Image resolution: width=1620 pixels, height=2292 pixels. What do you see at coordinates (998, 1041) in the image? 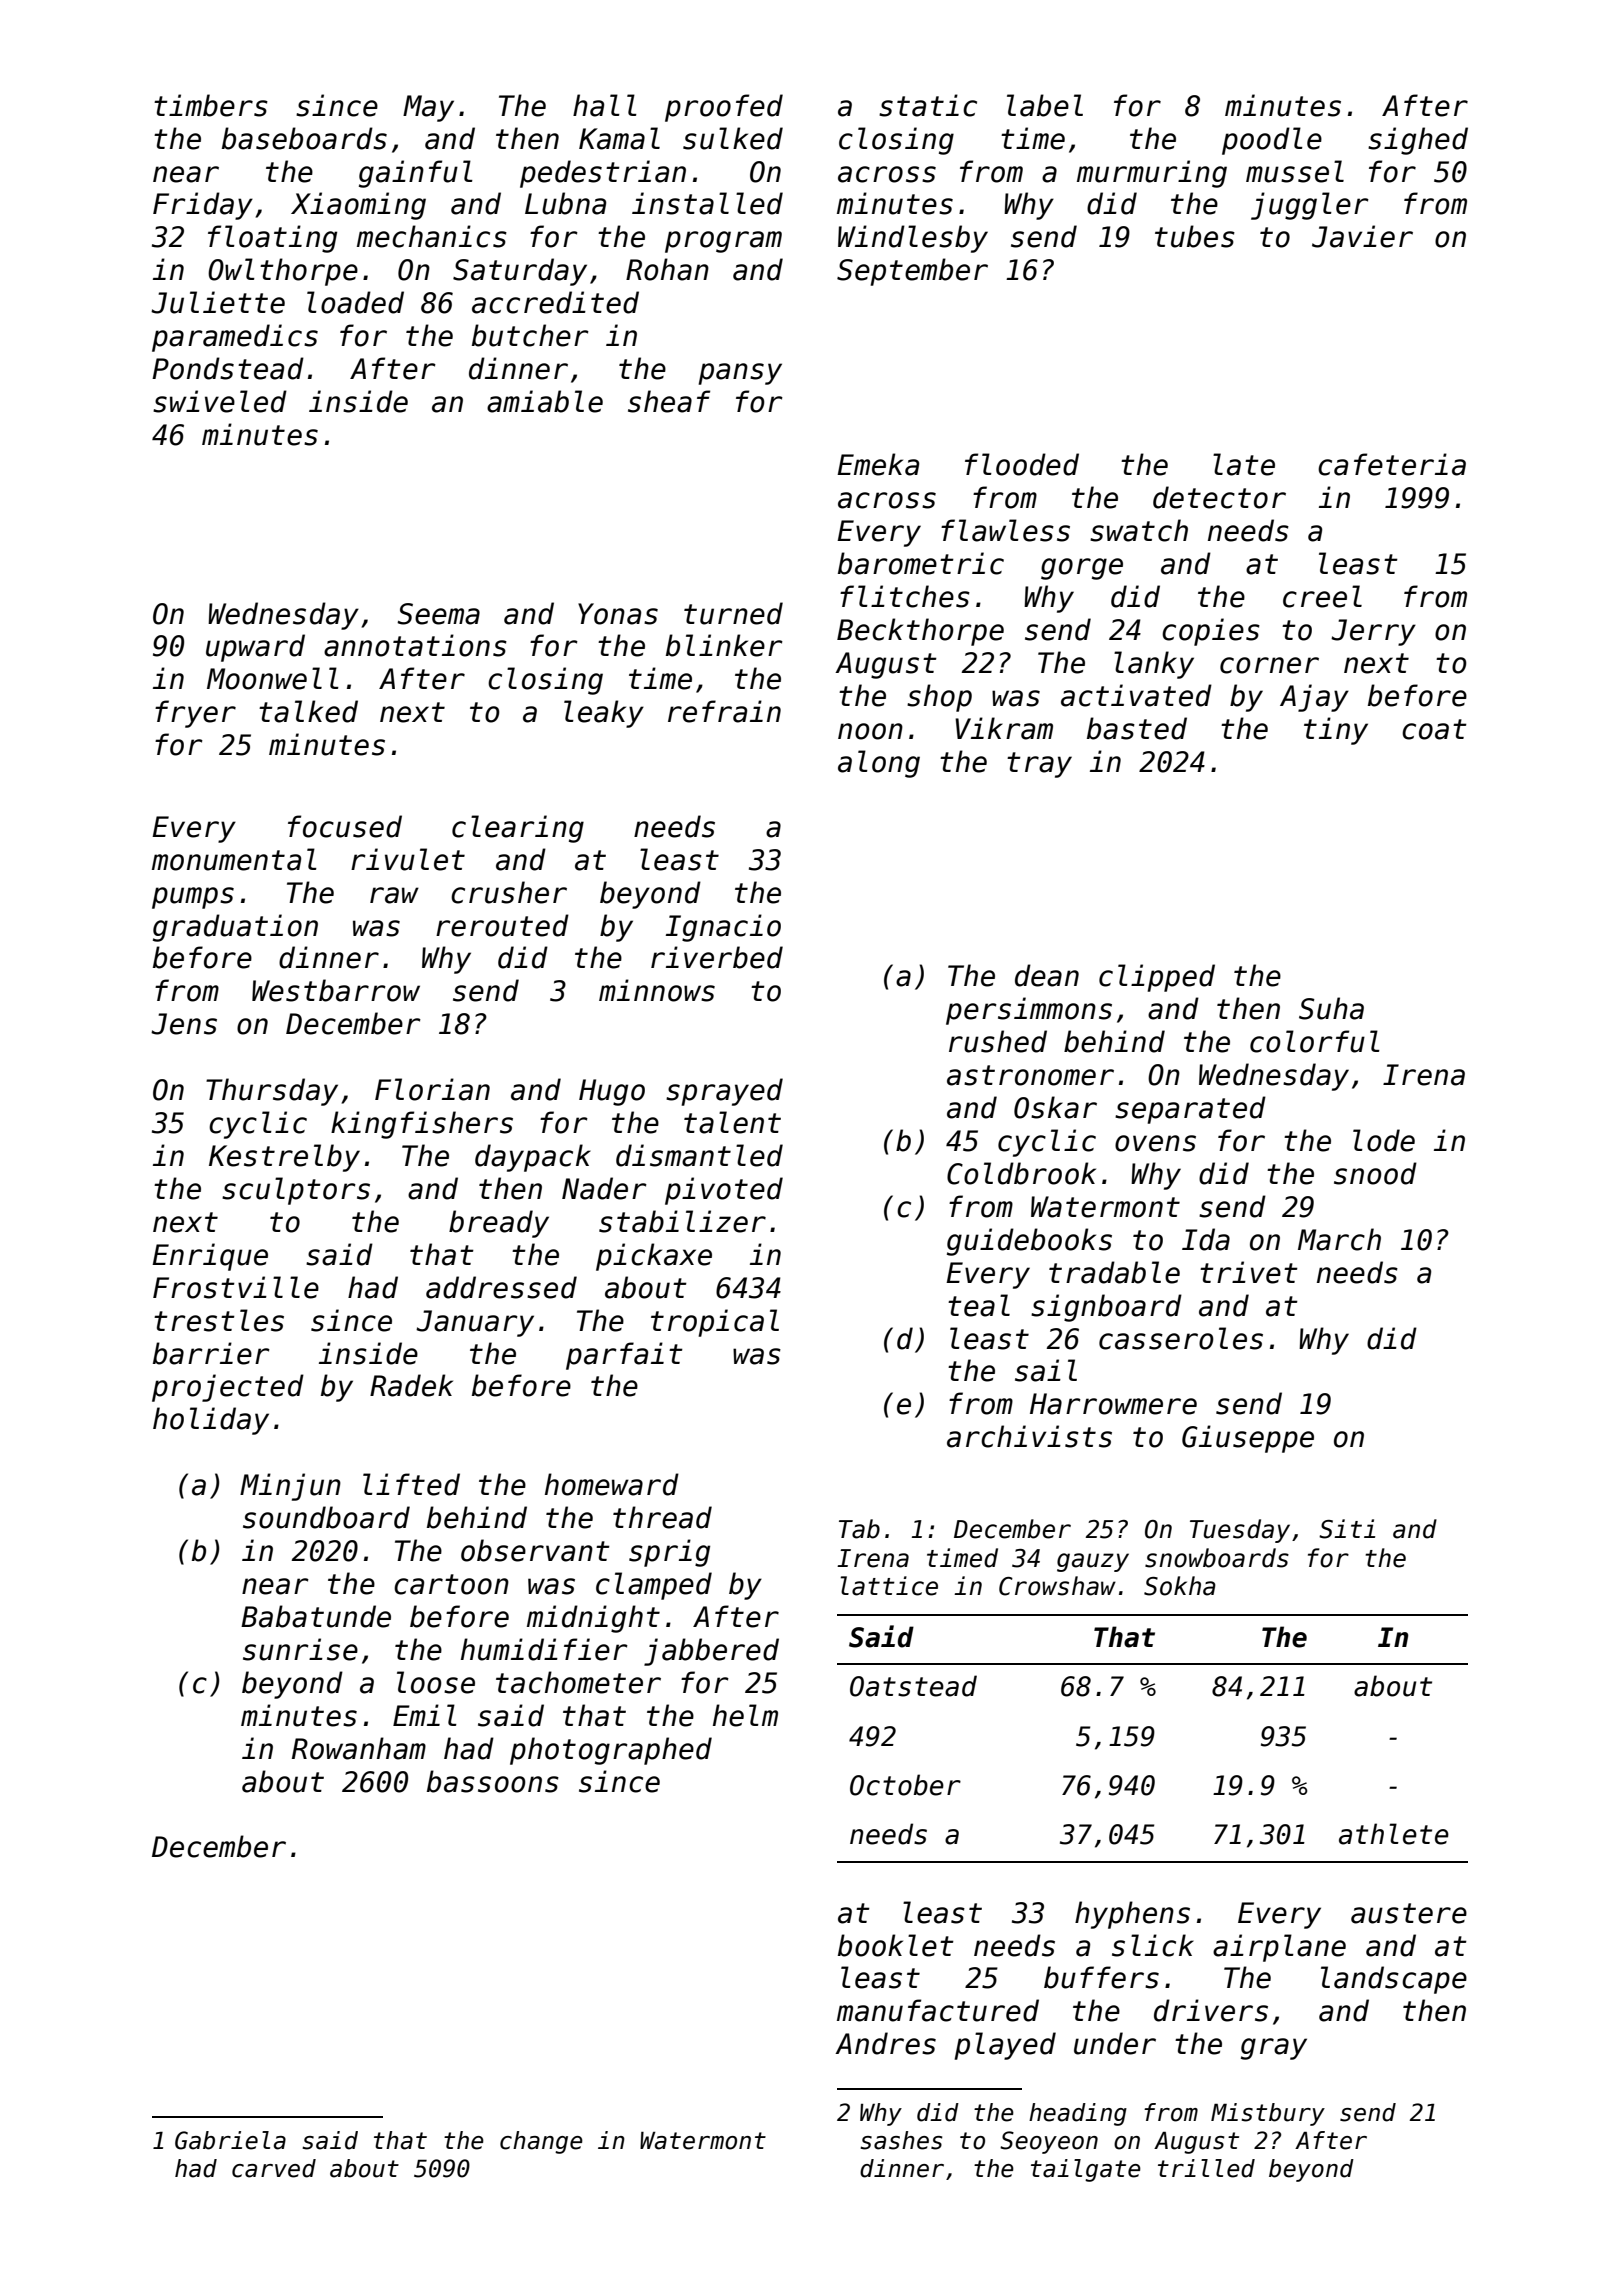
I see `rushed` at bounding box center [998, 1041].
